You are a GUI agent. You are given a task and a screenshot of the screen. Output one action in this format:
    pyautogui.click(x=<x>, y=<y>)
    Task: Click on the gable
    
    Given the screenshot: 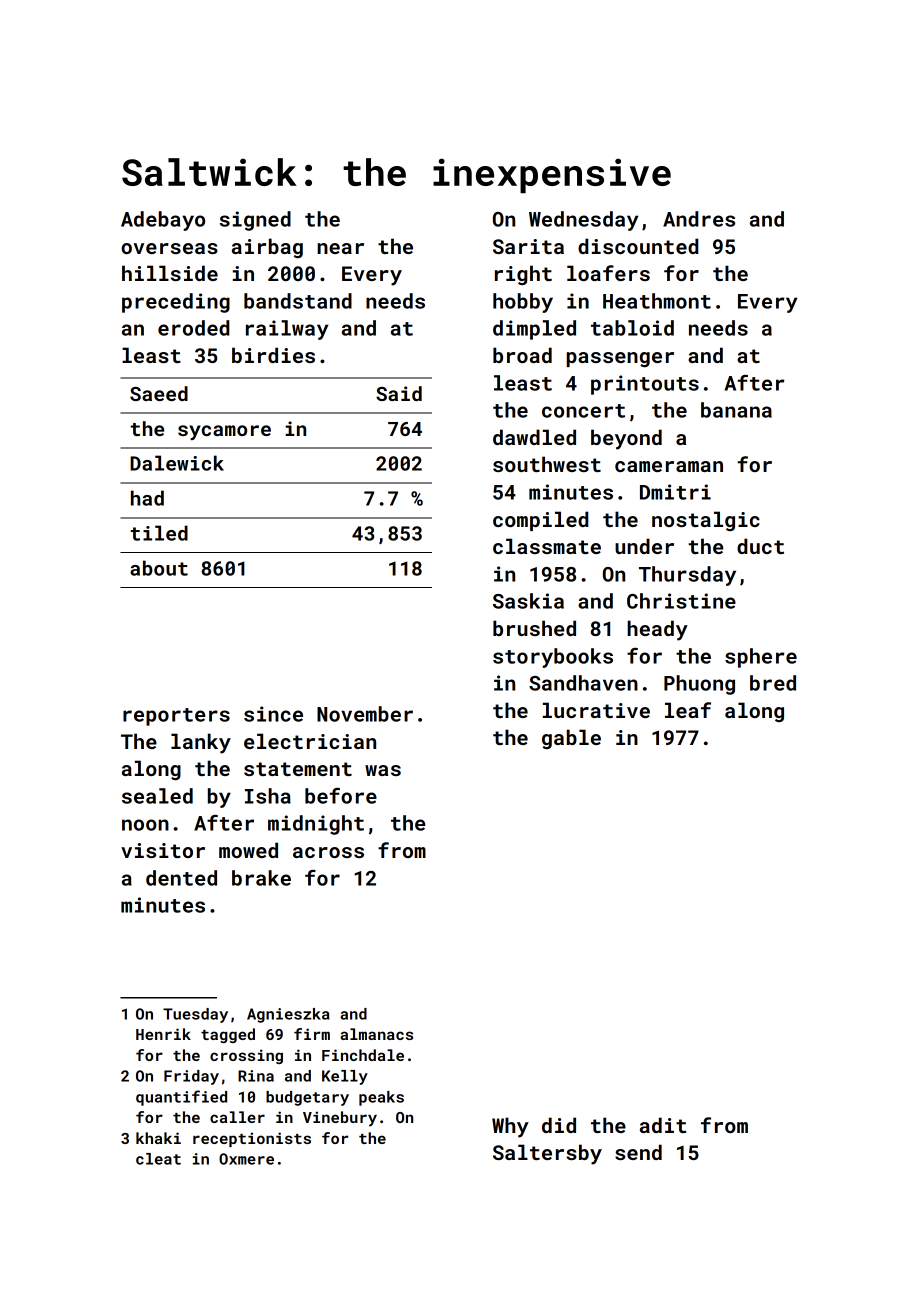 What is the action you would take?
    pyautogui.click(x=571, y=739)
